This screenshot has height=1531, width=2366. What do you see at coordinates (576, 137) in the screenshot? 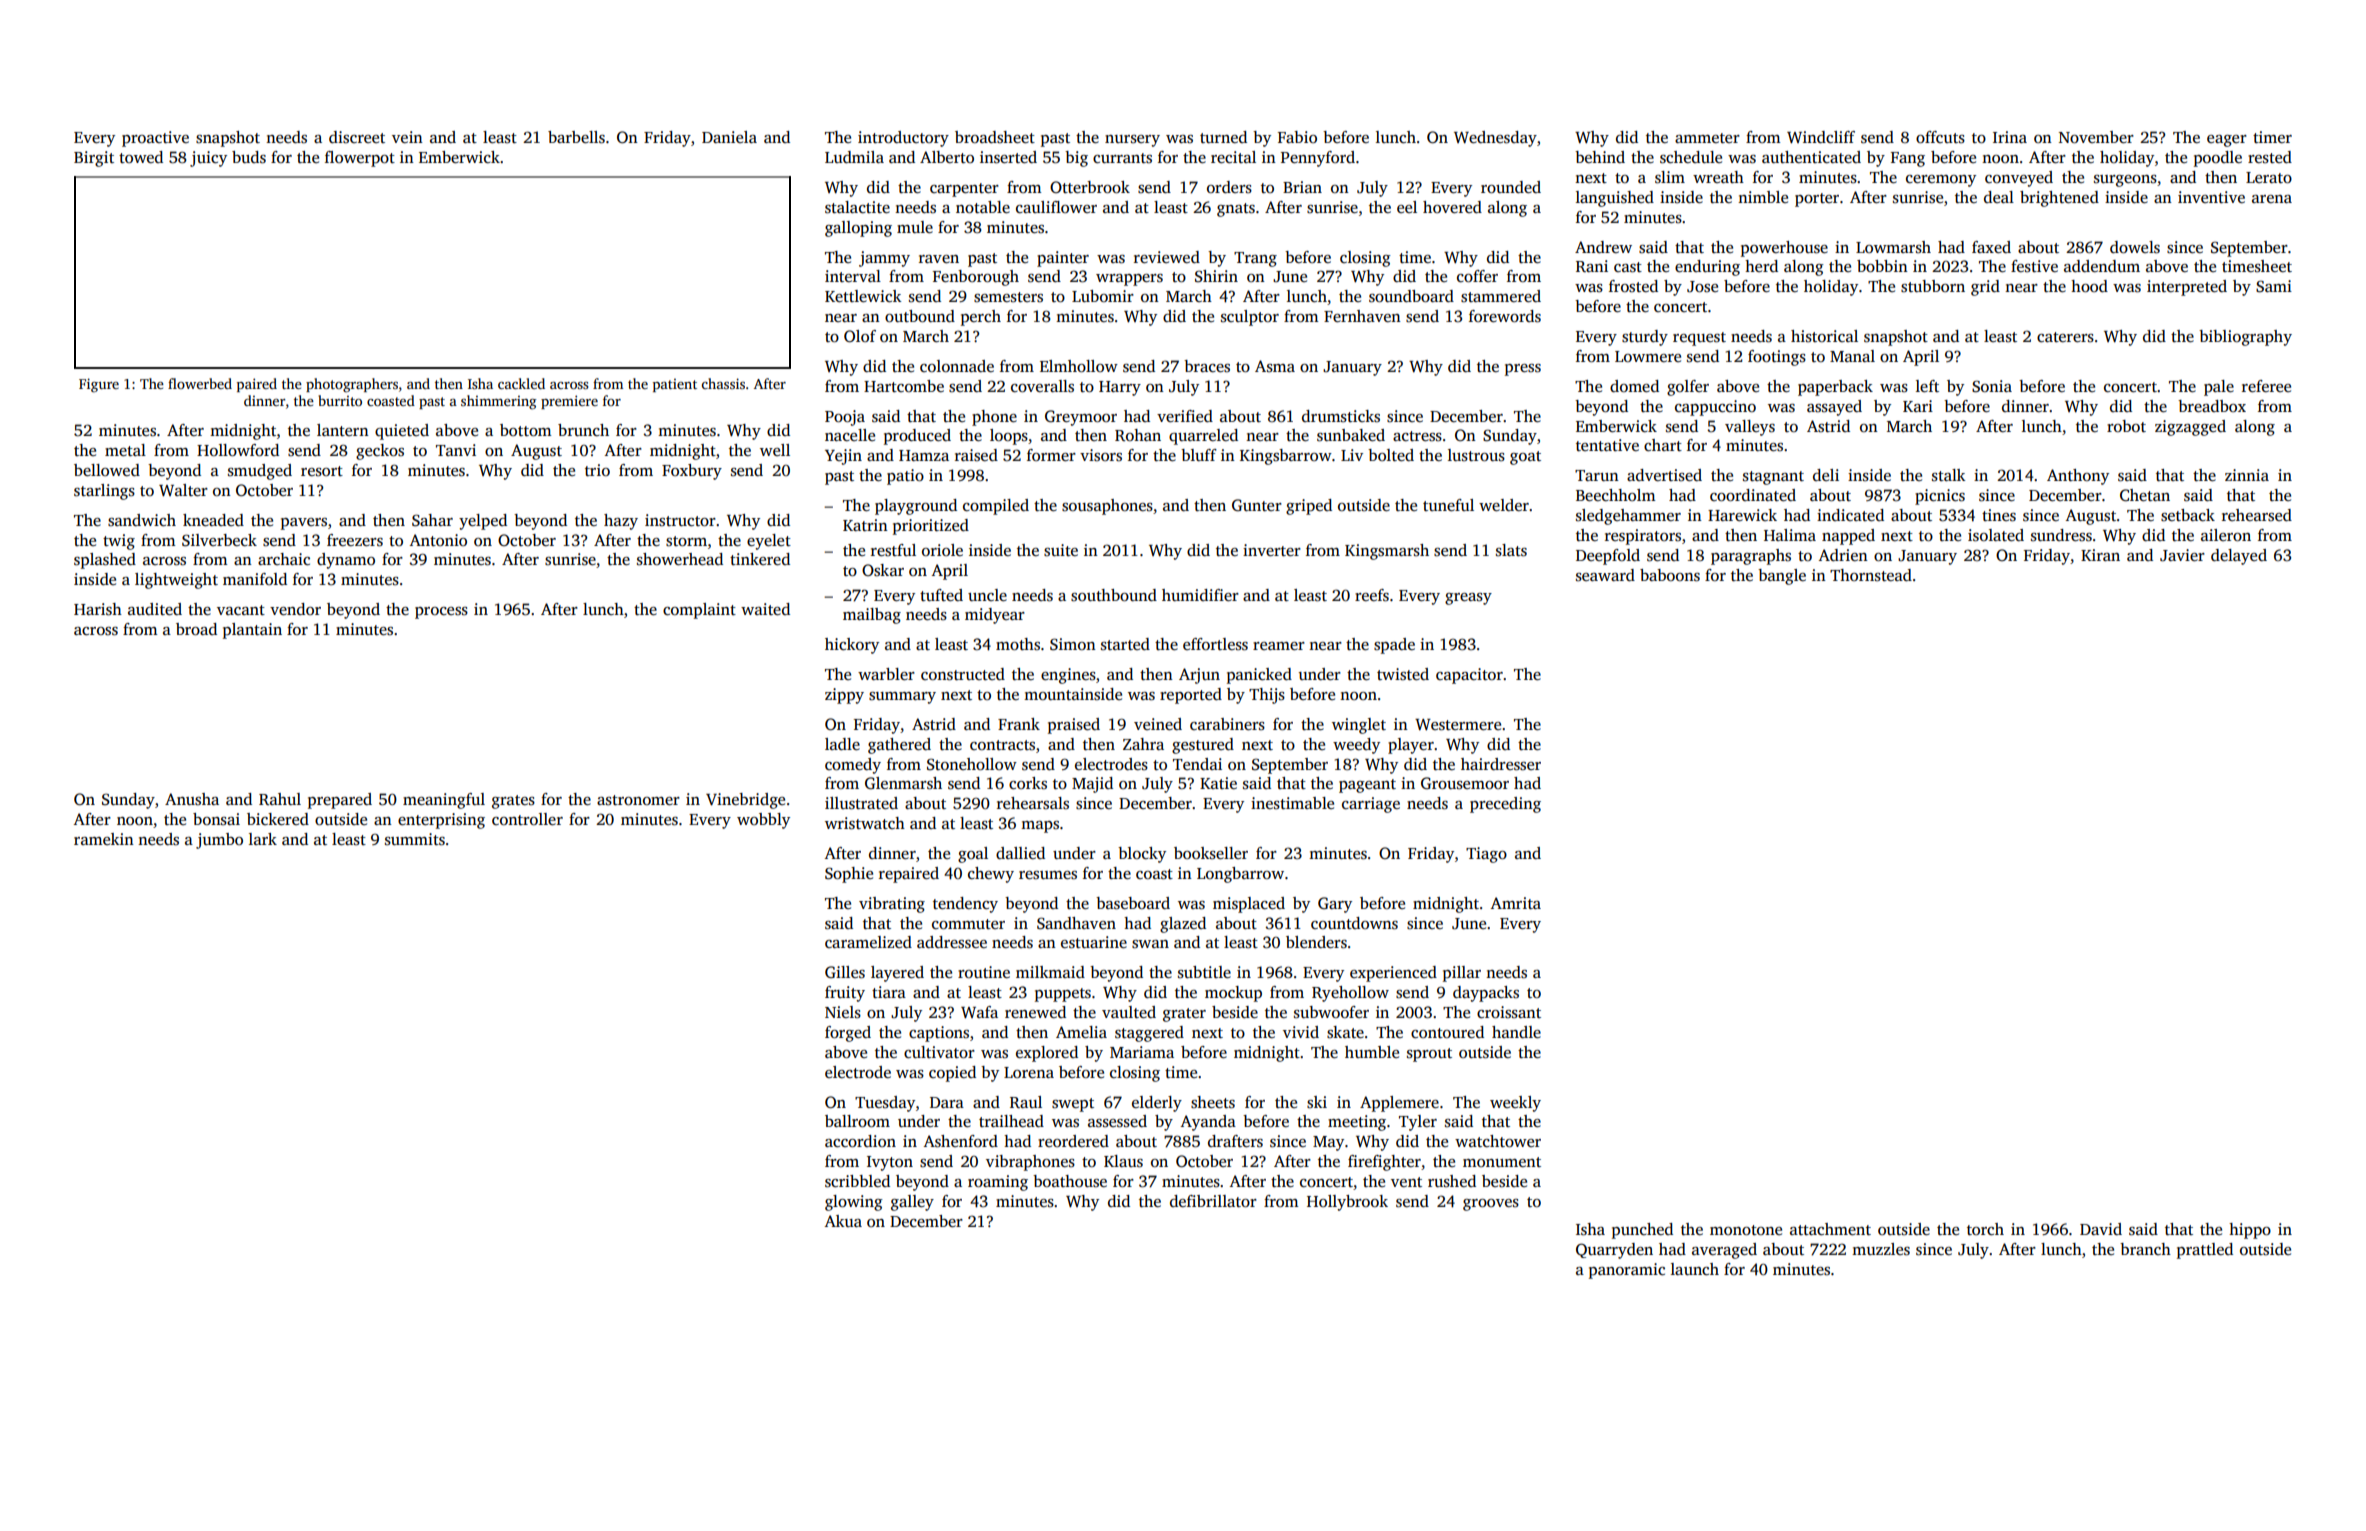
I see `barbells` at bounding box center [576, 137].
